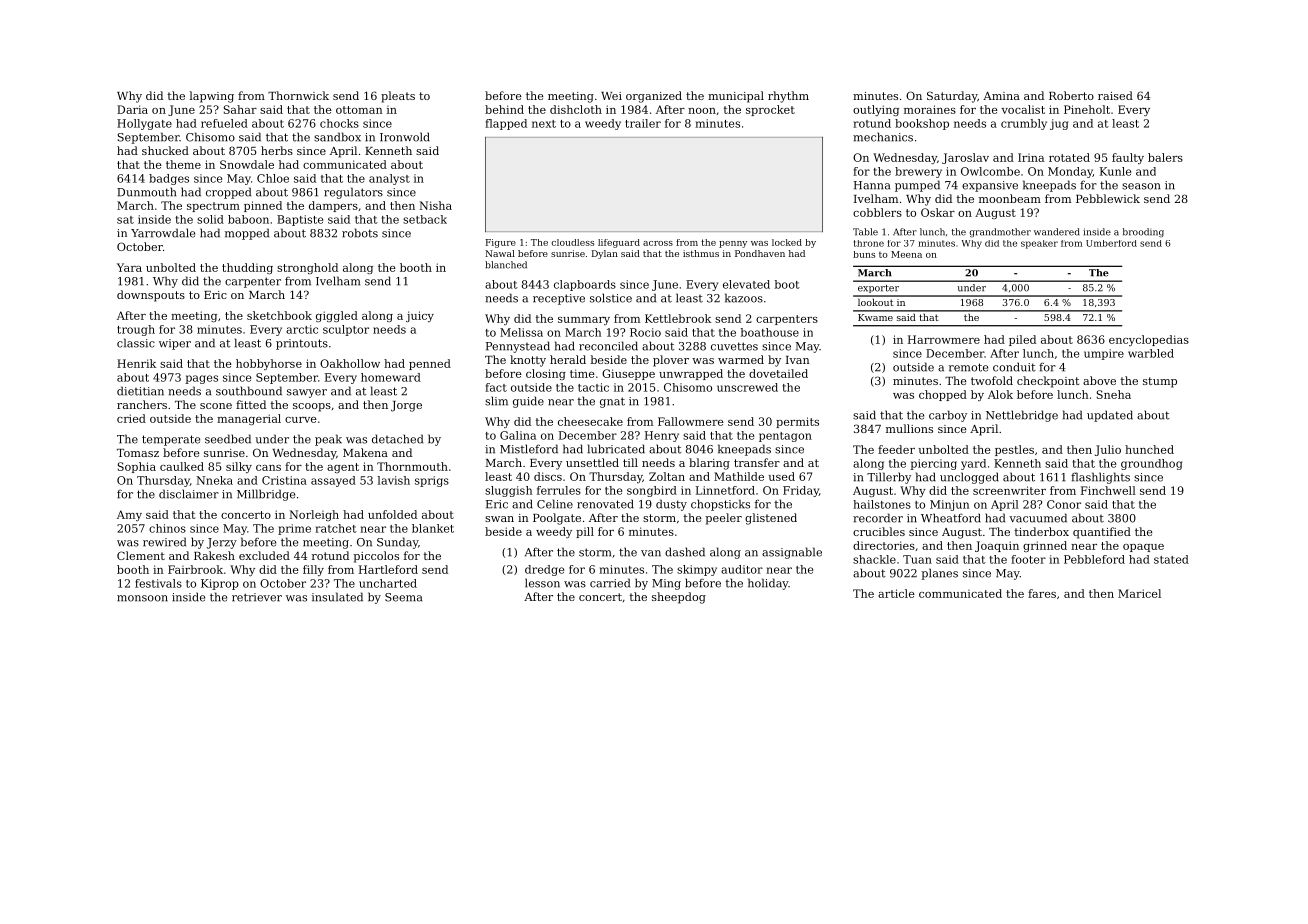  I want to click on festivals, so click(158, 583).
